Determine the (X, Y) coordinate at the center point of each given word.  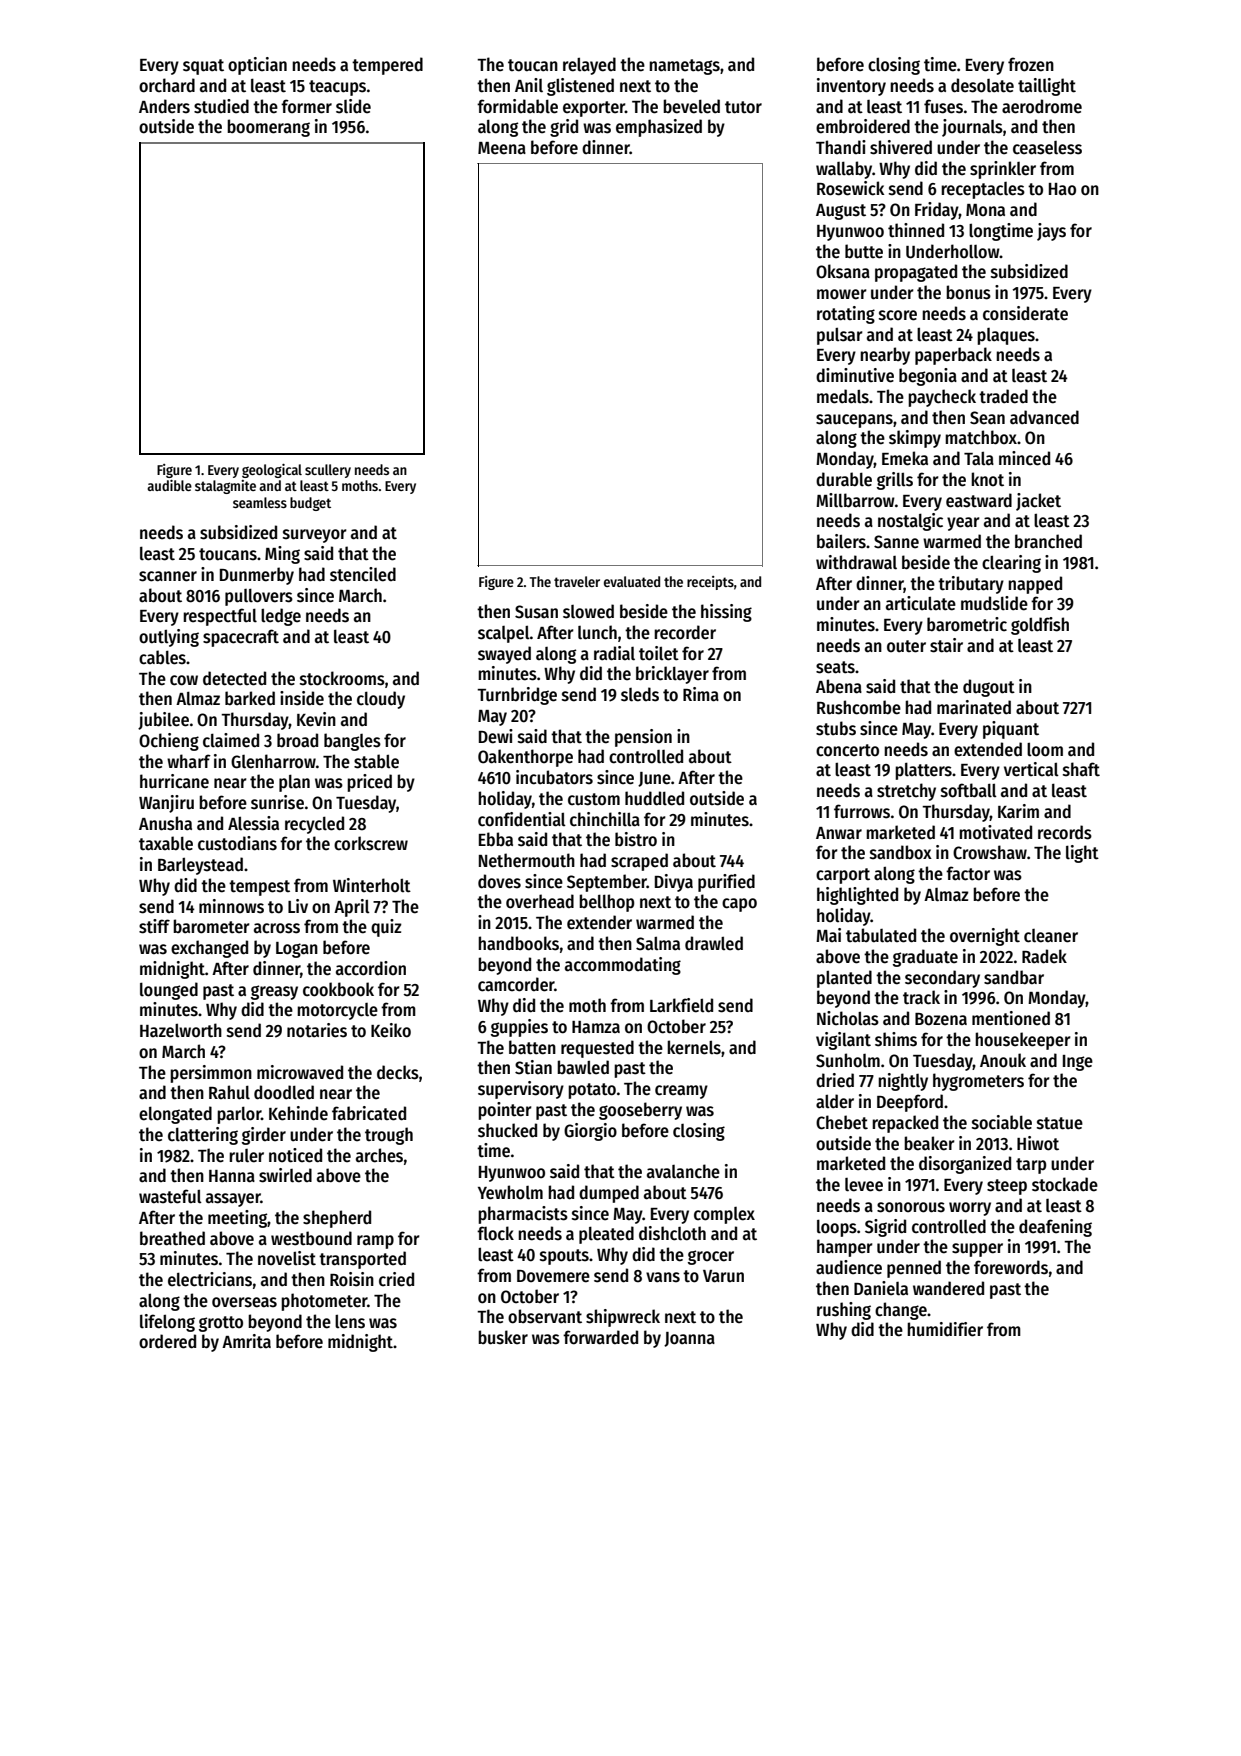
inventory (851, 87)
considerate (1025, 313)
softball (969, 790)
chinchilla (605, 819)
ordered (167, 1341)
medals (843, 396)
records (1065, 832)
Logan (297, 950)
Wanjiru (166, 804)
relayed (589, 66)
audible (169, 485)
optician (257, 66)
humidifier (945, 1329)
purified (726, 883)
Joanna (689, 1339)
